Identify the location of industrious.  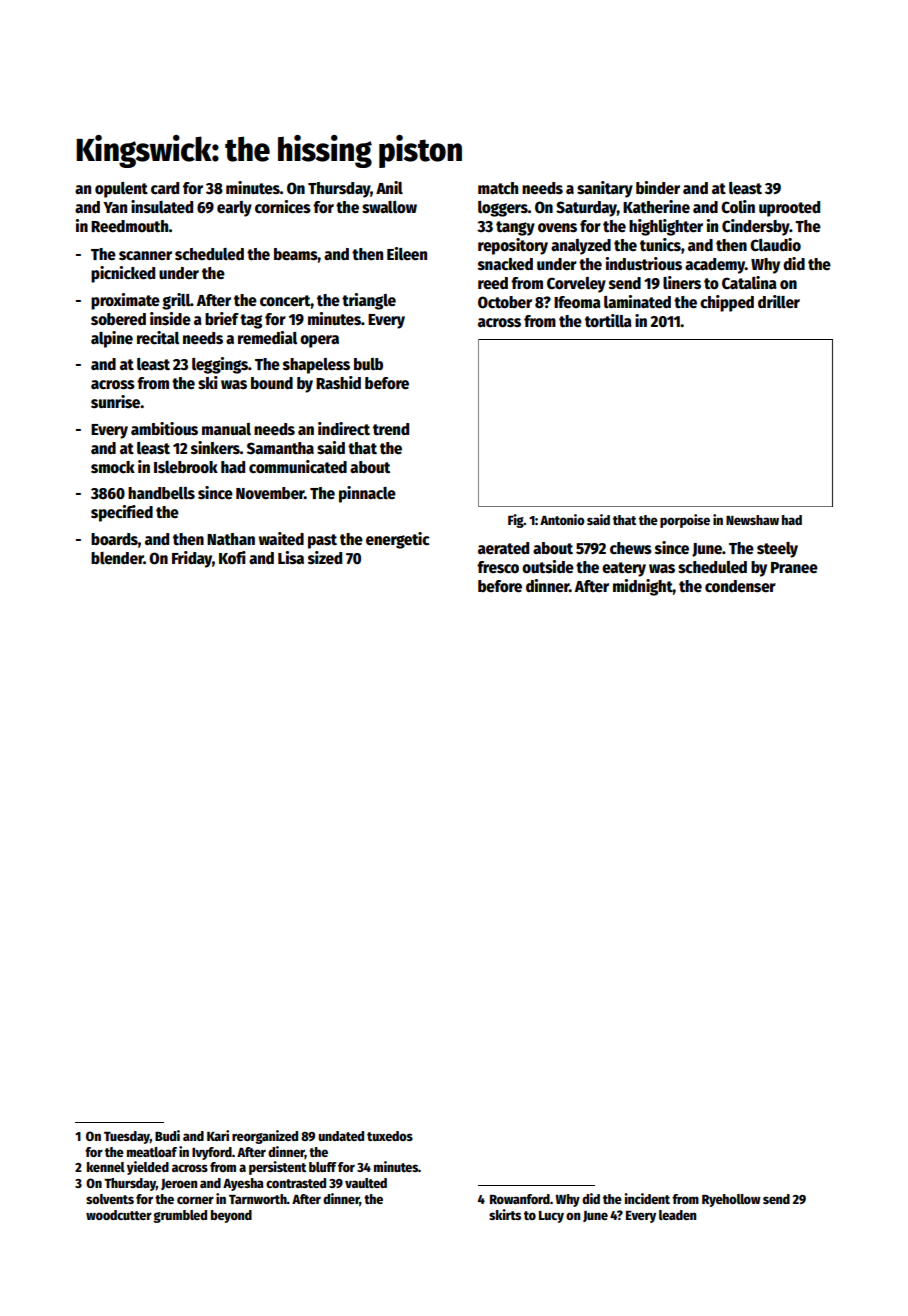
(644, 263).
